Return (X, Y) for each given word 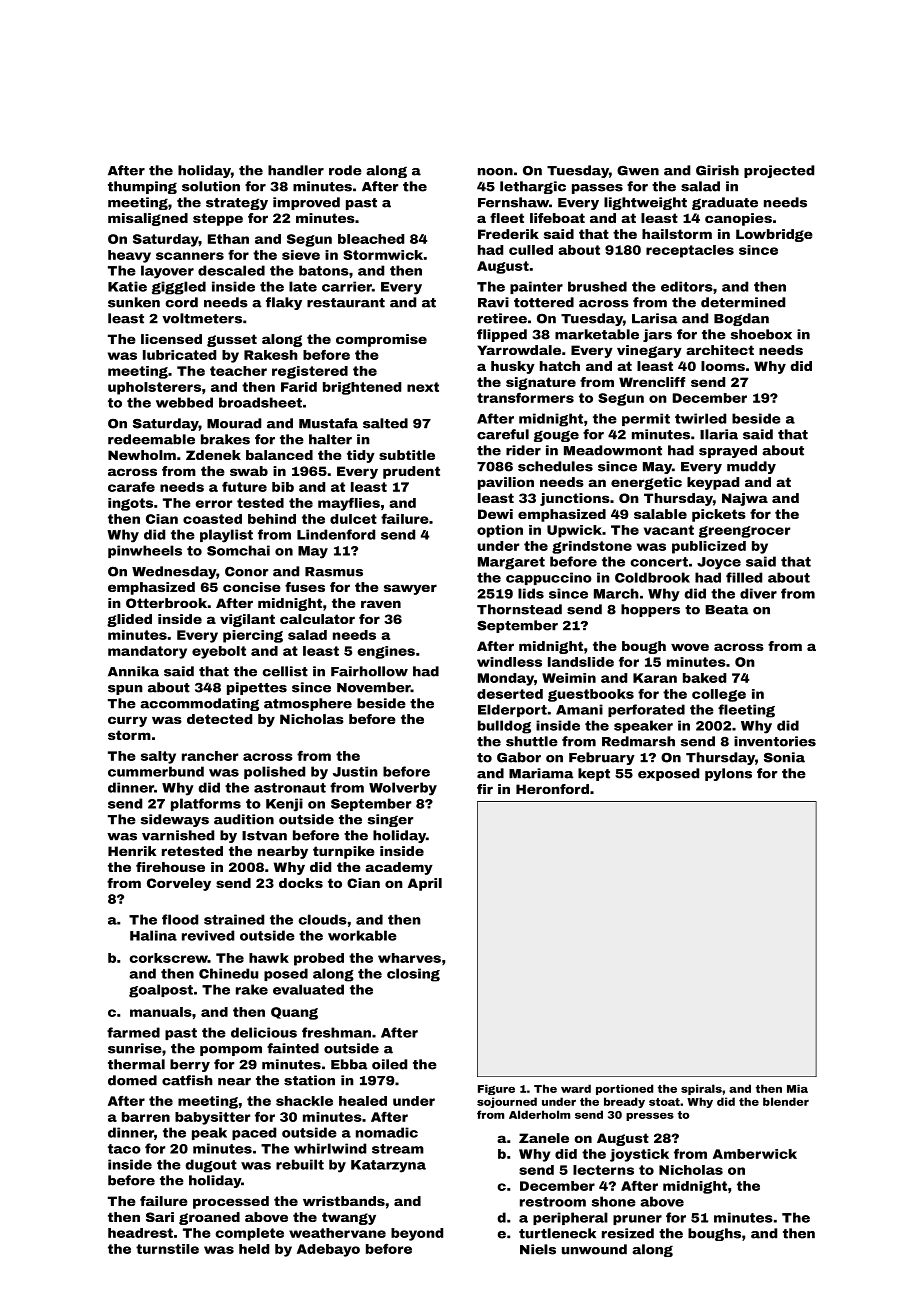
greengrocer (744, 532)
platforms (206, 804)
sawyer (410, 589)
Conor (246, 572)
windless (509, 662)
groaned (209, 1218)
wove (690, 647)
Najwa (745, 499)
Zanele (544, 1138)
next (423, 387)
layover (167, 272)
